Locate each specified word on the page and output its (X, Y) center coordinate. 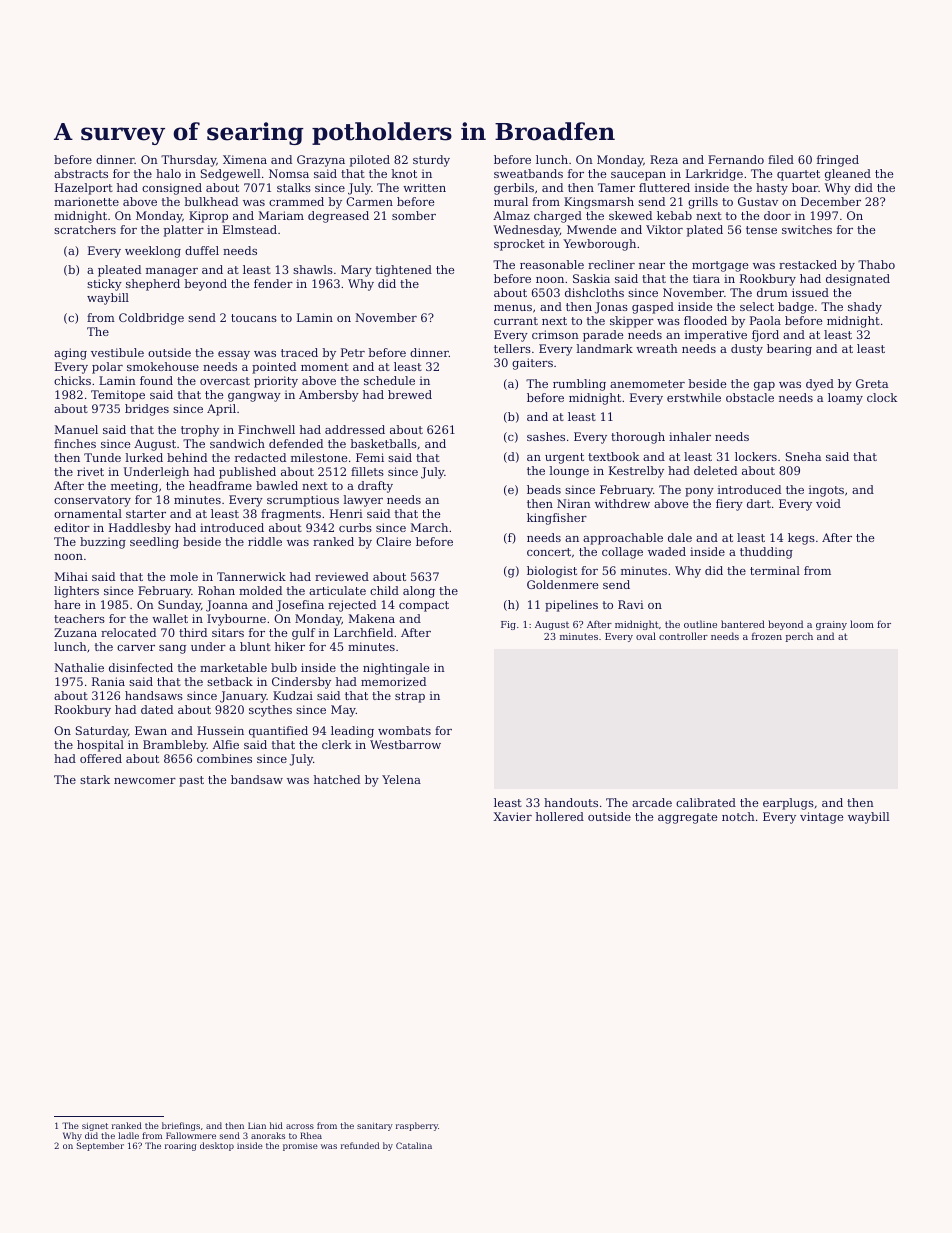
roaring (180, 1147)
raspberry (417, 1126)
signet (95, 1127)
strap (410, 697)
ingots (826, 491)
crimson (555, 334)
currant (516, 321)
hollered (560, 816)
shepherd (153, 285)
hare (67, 604)
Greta (872, 383)
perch (799, 637)
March (429, 527)
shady (865, 308)
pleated (119, 271)
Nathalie (79, 667)
